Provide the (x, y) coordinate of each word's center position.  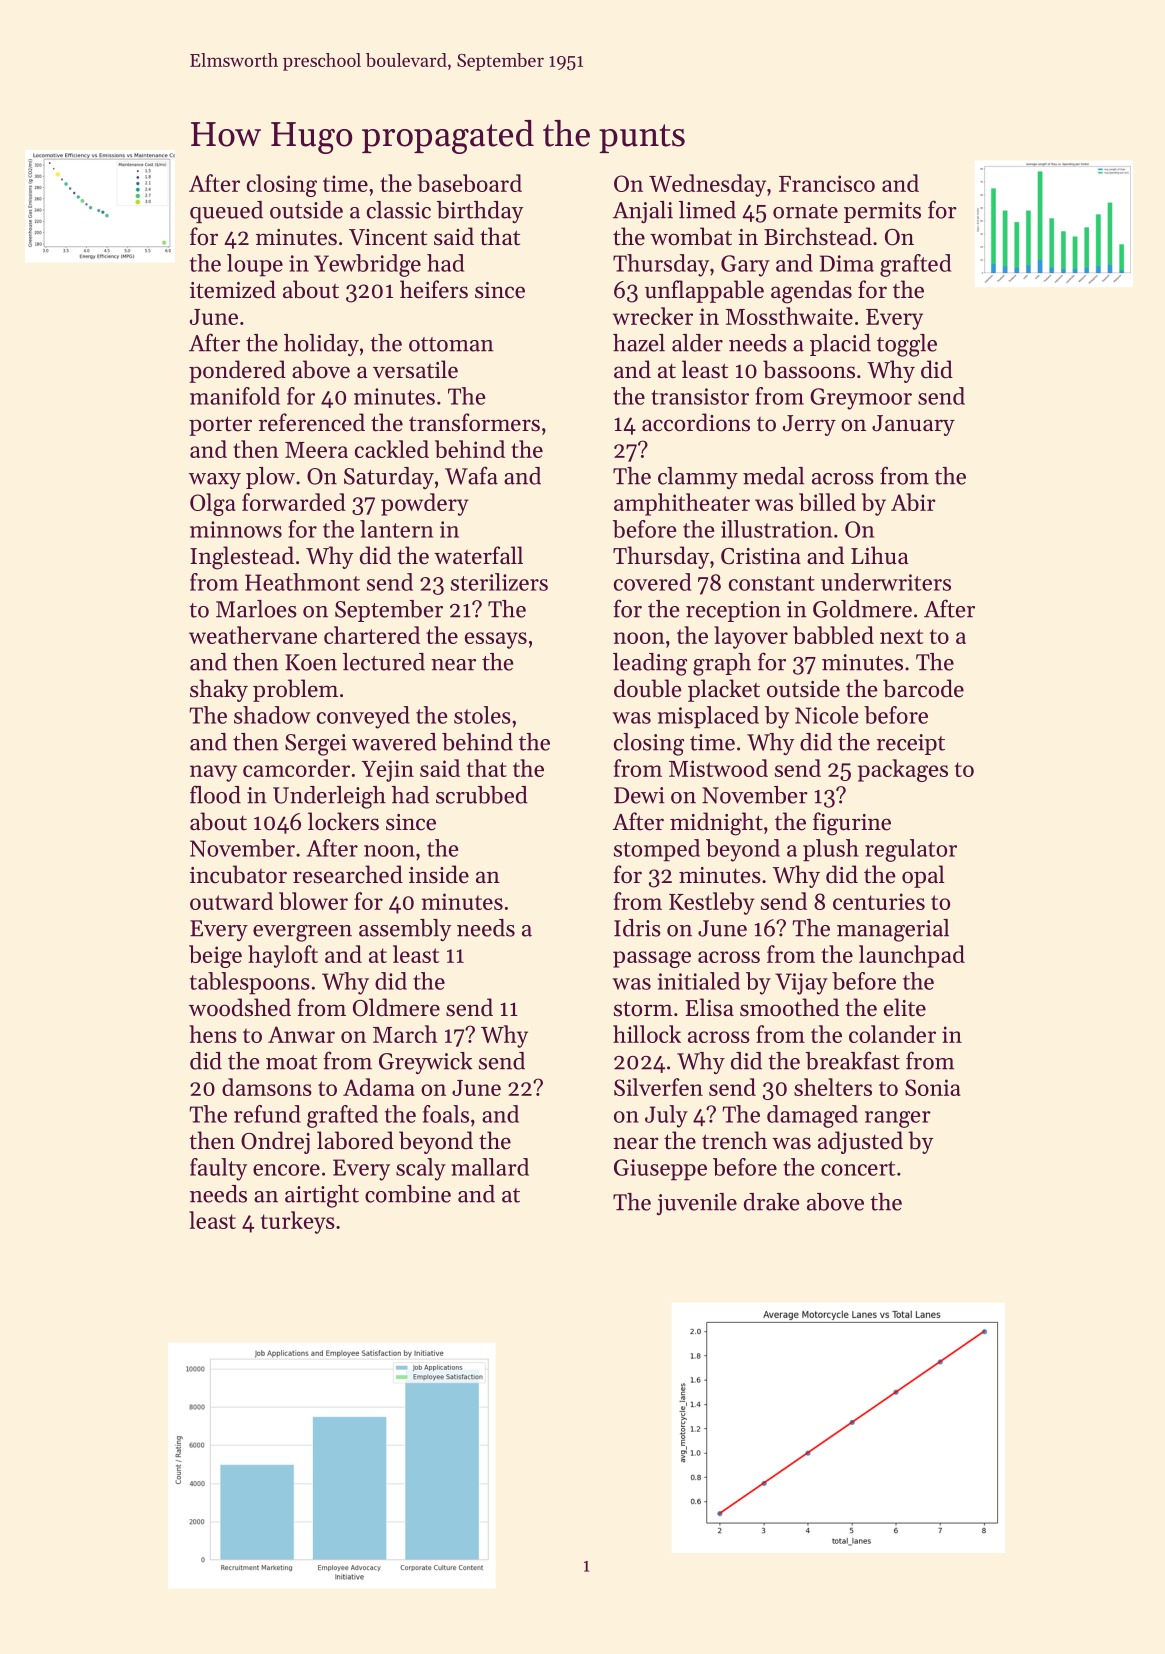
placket (724, 690)
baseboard (469, 183)
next (901, 636)
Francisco (827, 183)
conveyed (363, 717)
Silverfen (658, 1087)
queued (226, 212)
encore (286, 1170)
